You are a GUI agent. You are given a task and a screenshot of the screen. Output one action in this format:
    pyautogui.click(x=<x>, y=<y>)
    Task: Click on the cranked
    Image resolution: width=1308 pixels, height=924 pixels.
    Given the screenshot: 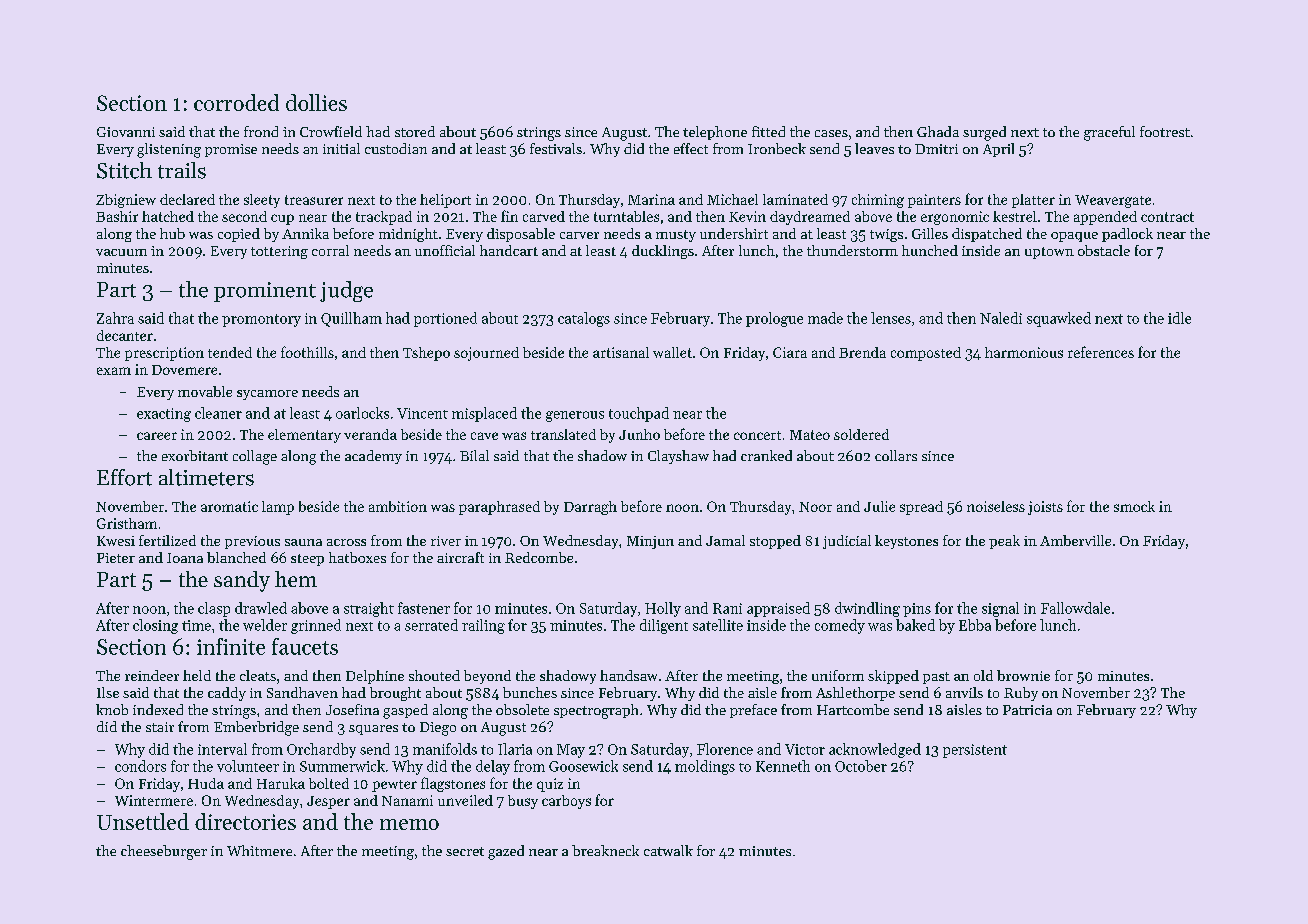 What is the action you would take?
    pyautogui.click(x=766, y=455)
